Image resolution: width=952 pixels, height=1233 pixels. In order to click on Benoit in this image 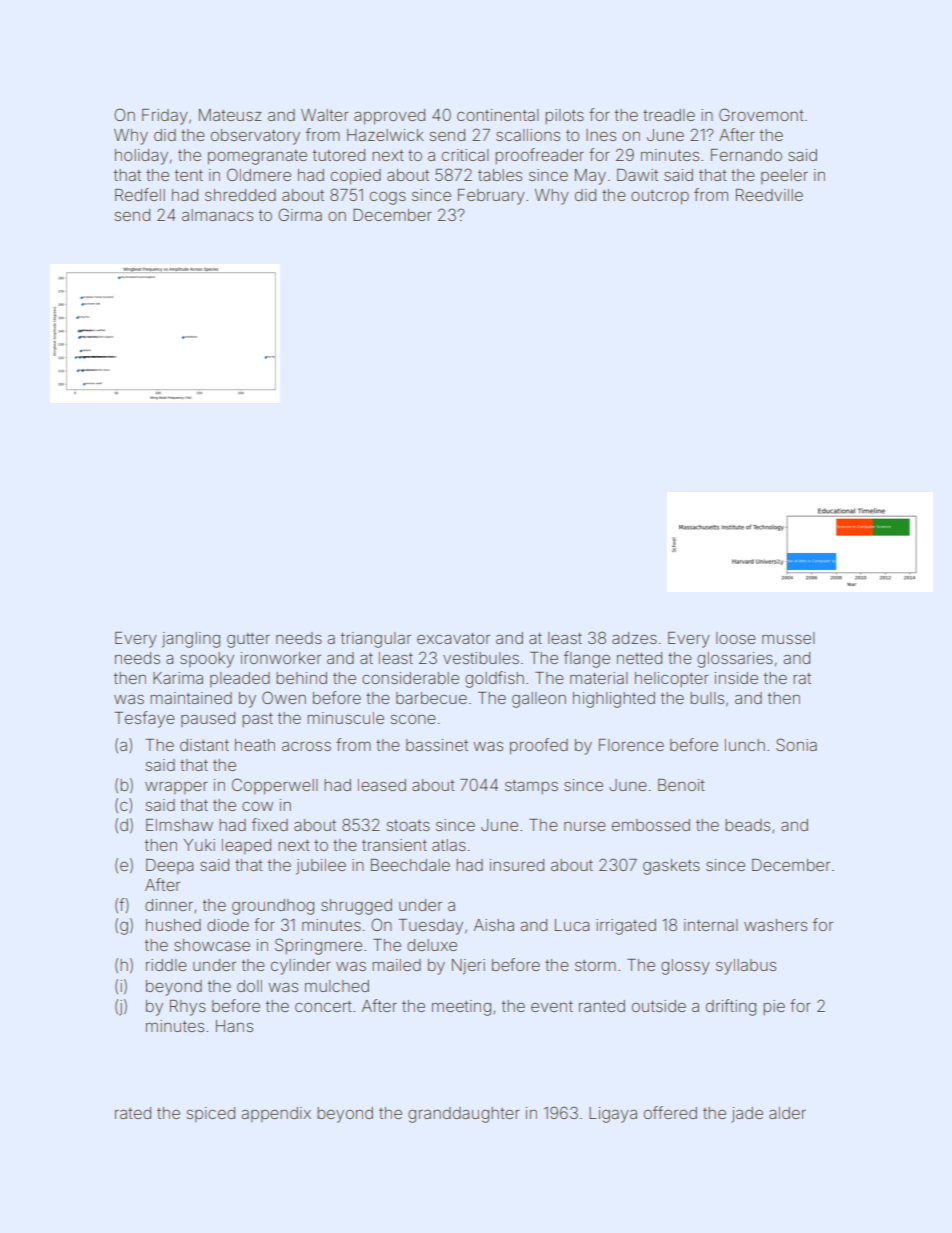, I will do `click(681, 785)`.
